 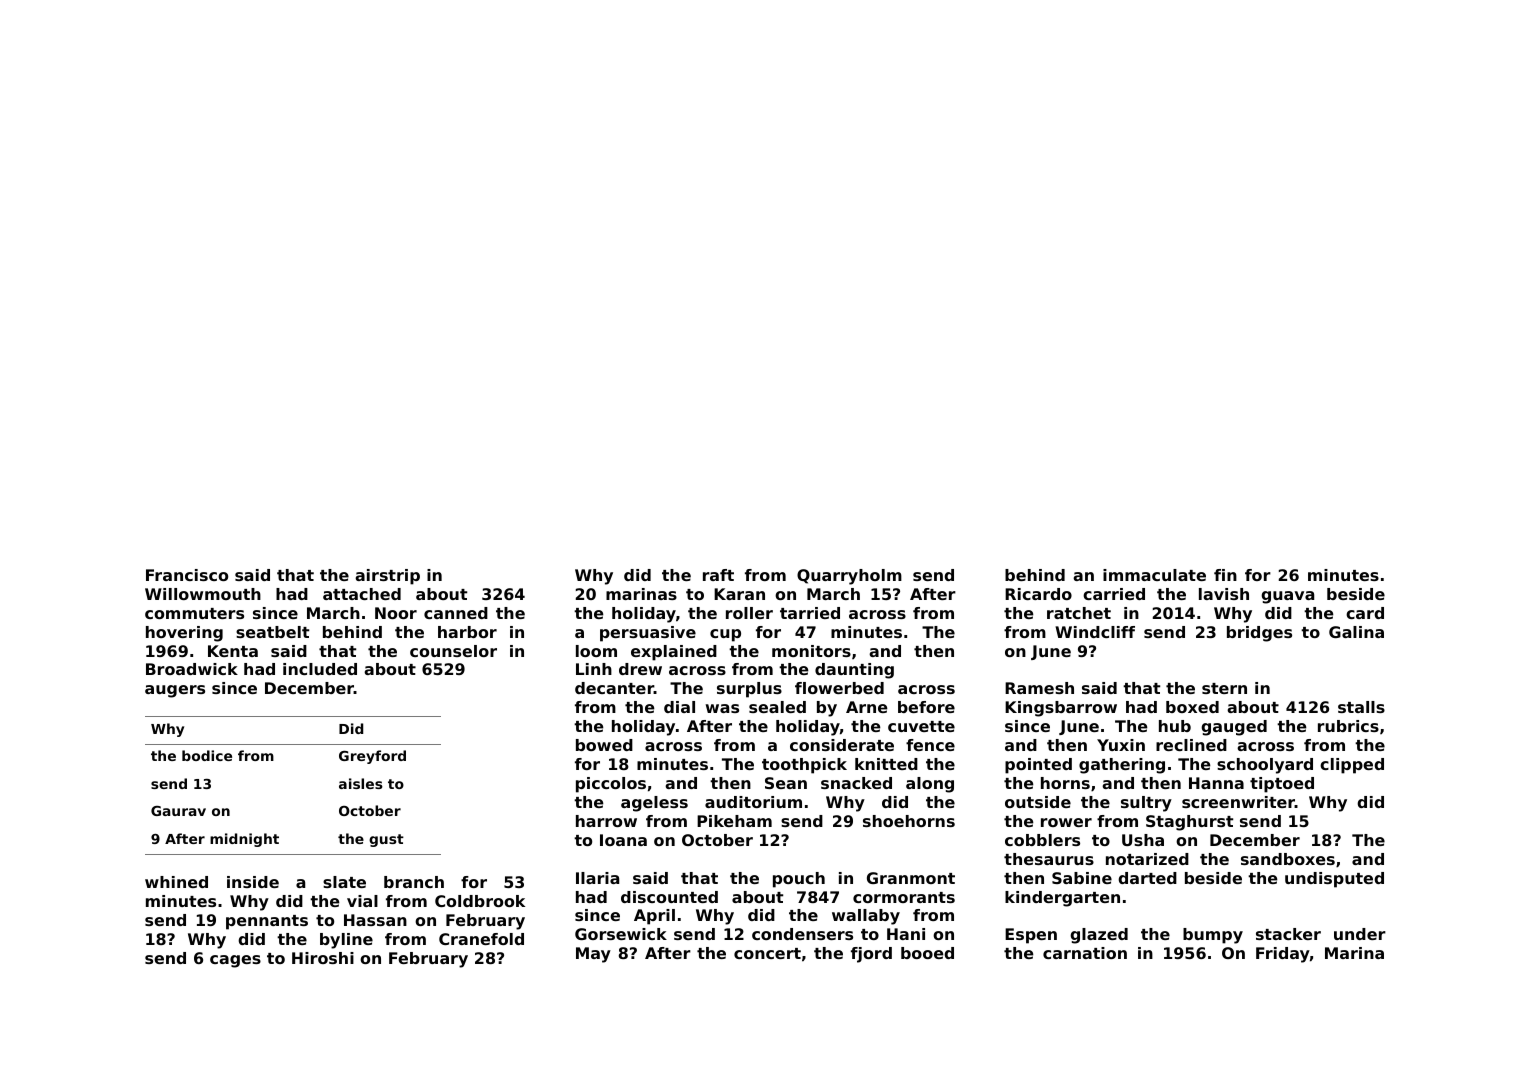 I want to click on Friday, so click(x=1283, y=955).
